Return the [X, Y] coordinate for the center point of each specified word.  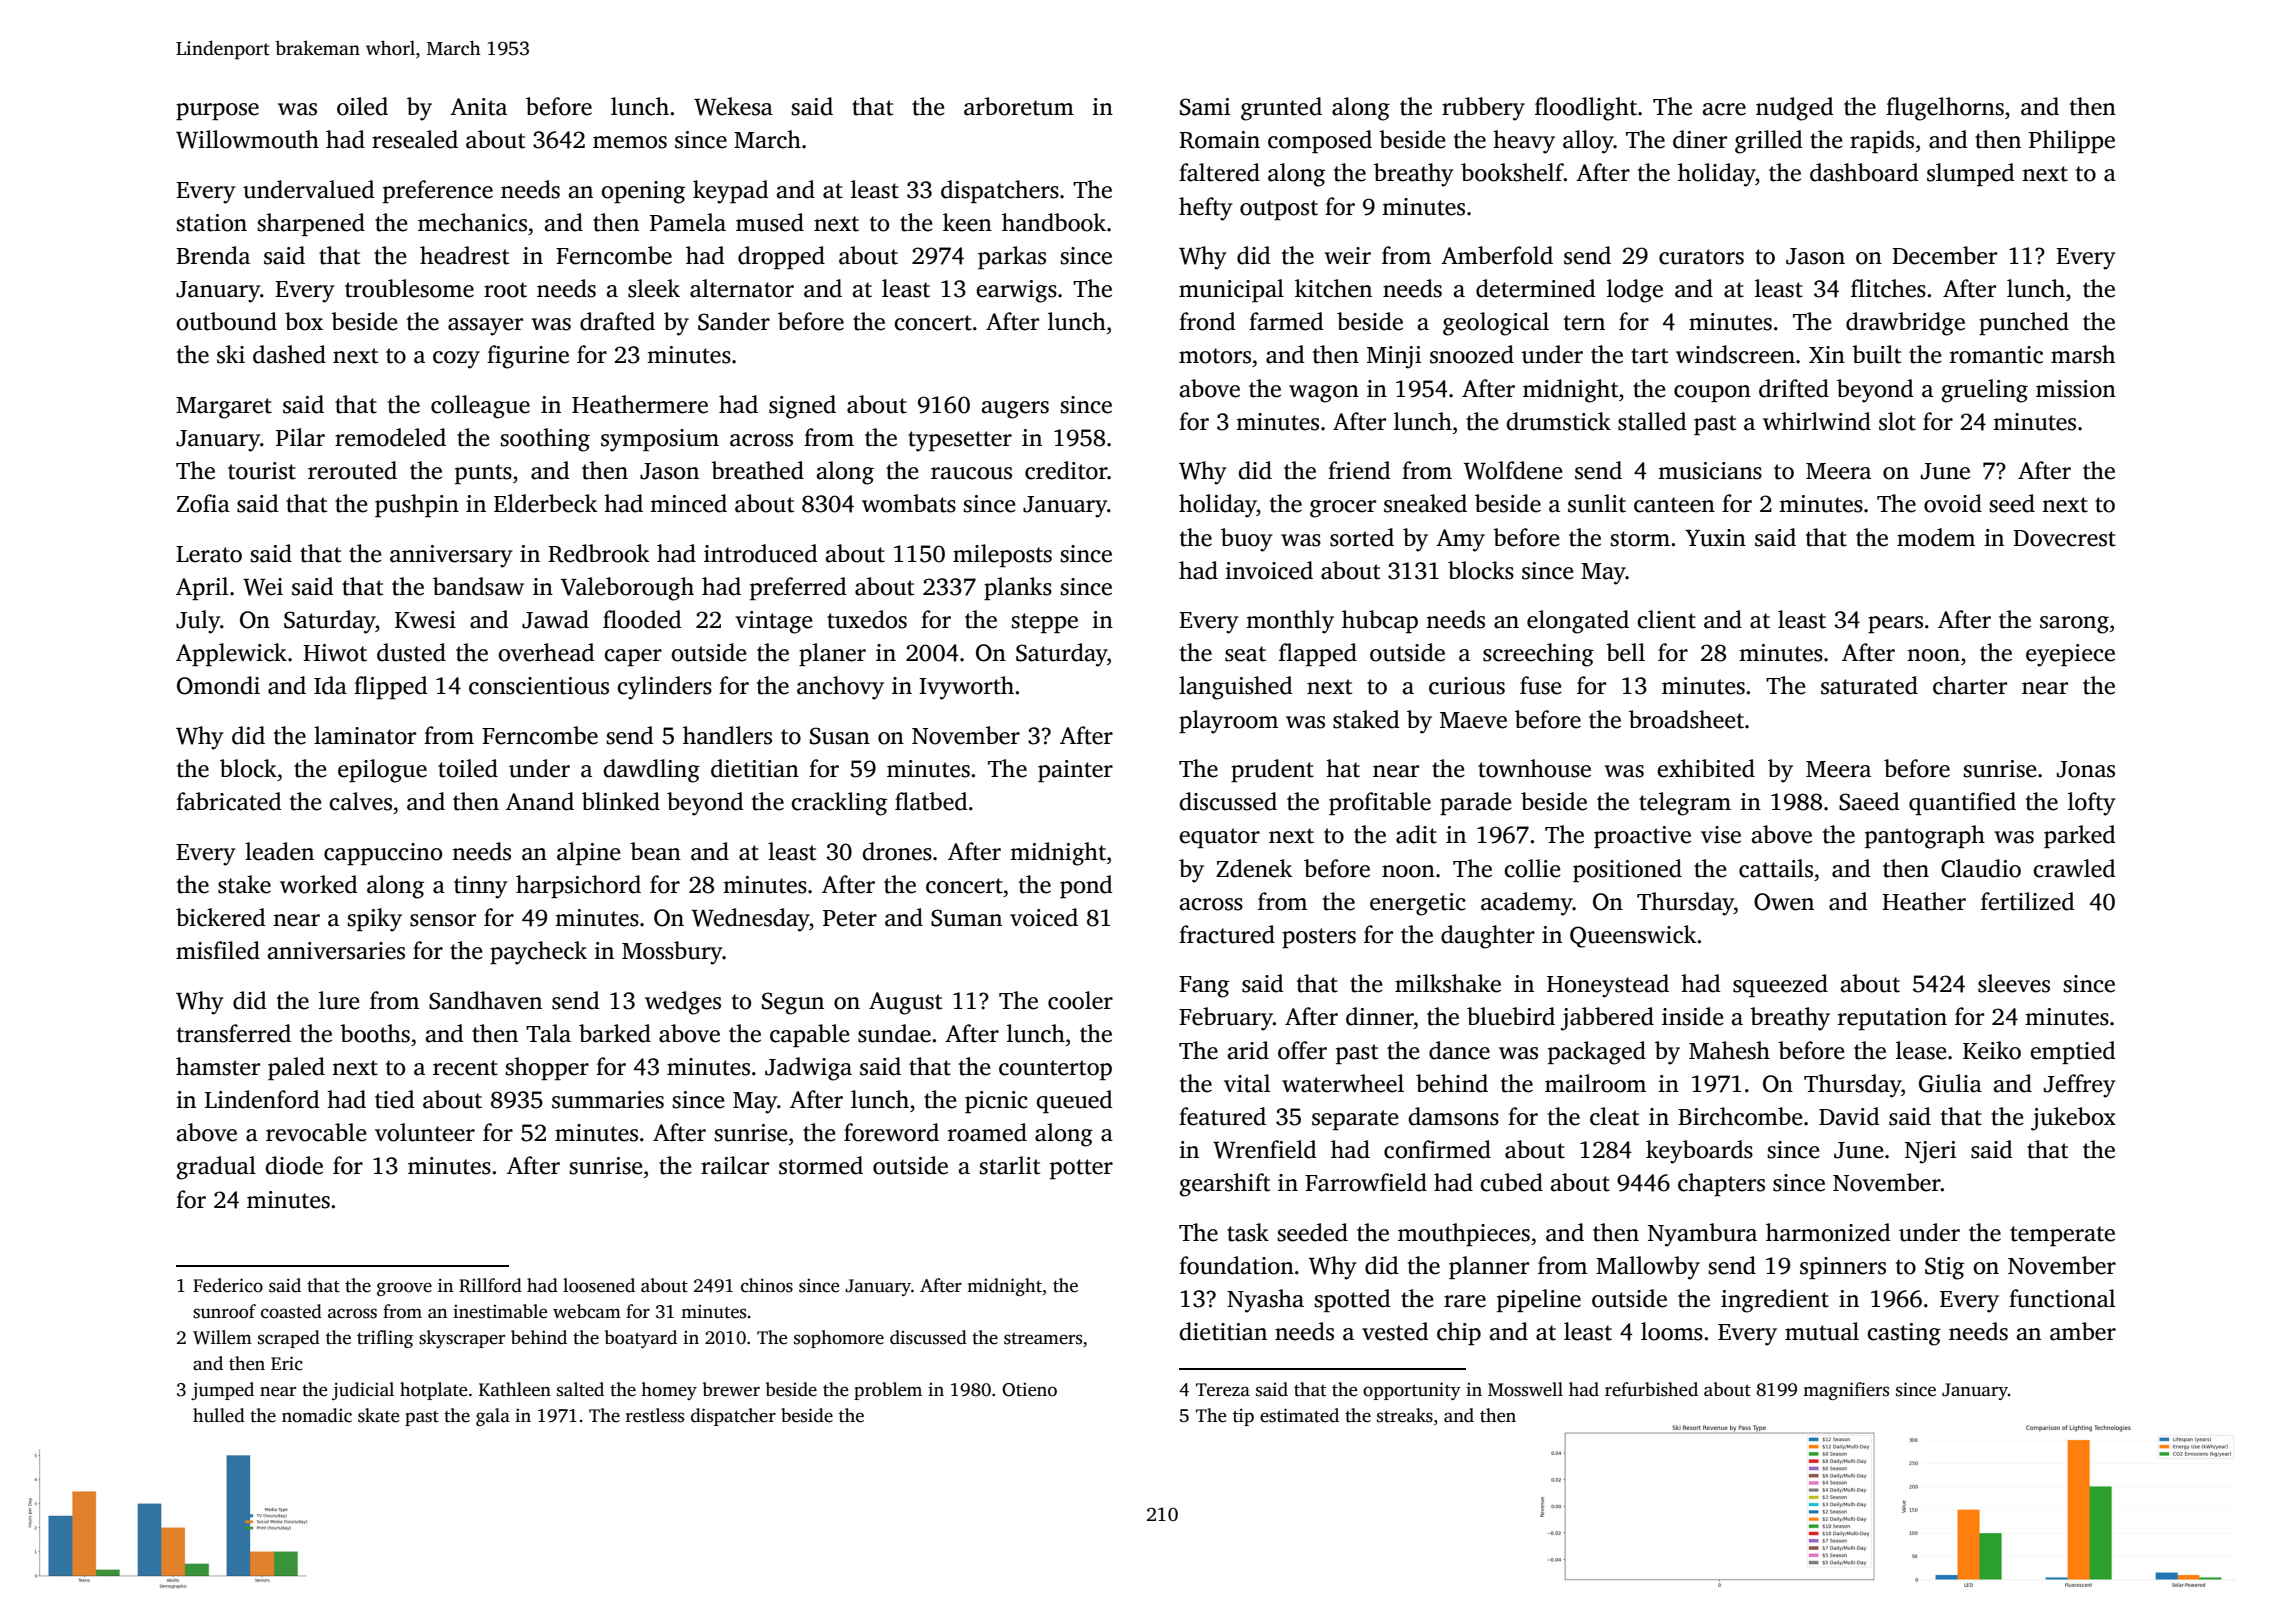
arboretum [1019, 106]
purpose [217, 111]
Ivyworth [966, 688]
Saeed [1869, 801]
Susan [840, 736]
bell [1625, 652]
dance [1459, 1050]
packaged [1597, 1053]
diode [294, 1165]
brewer [731, 1389]
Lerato [209, 554]
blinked [621, 801]
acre [1724, 109]
